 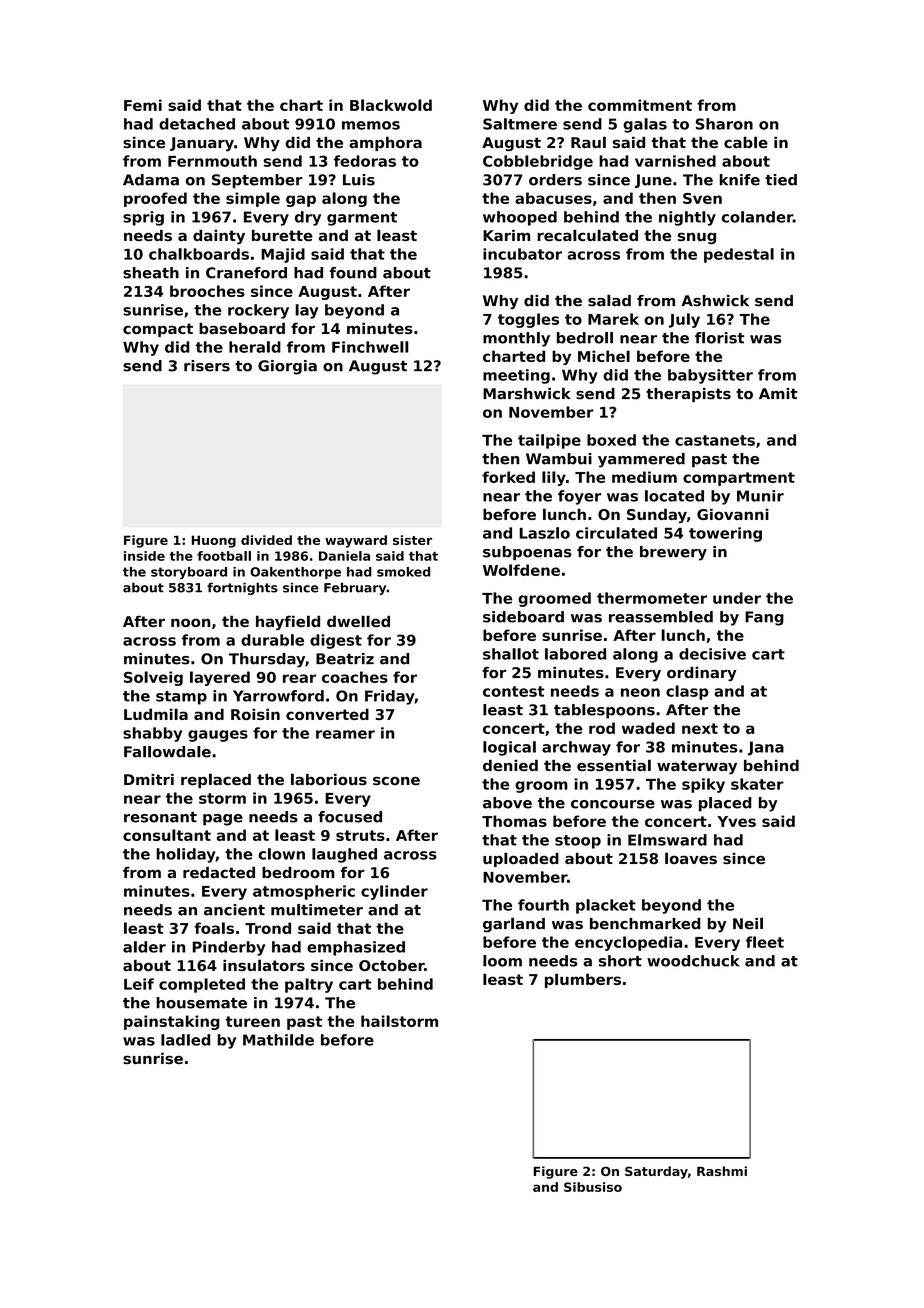 What do you see at coordinates (516, 339) in the screenshot?
I see `monthly` at bounding box center [516, 339].
